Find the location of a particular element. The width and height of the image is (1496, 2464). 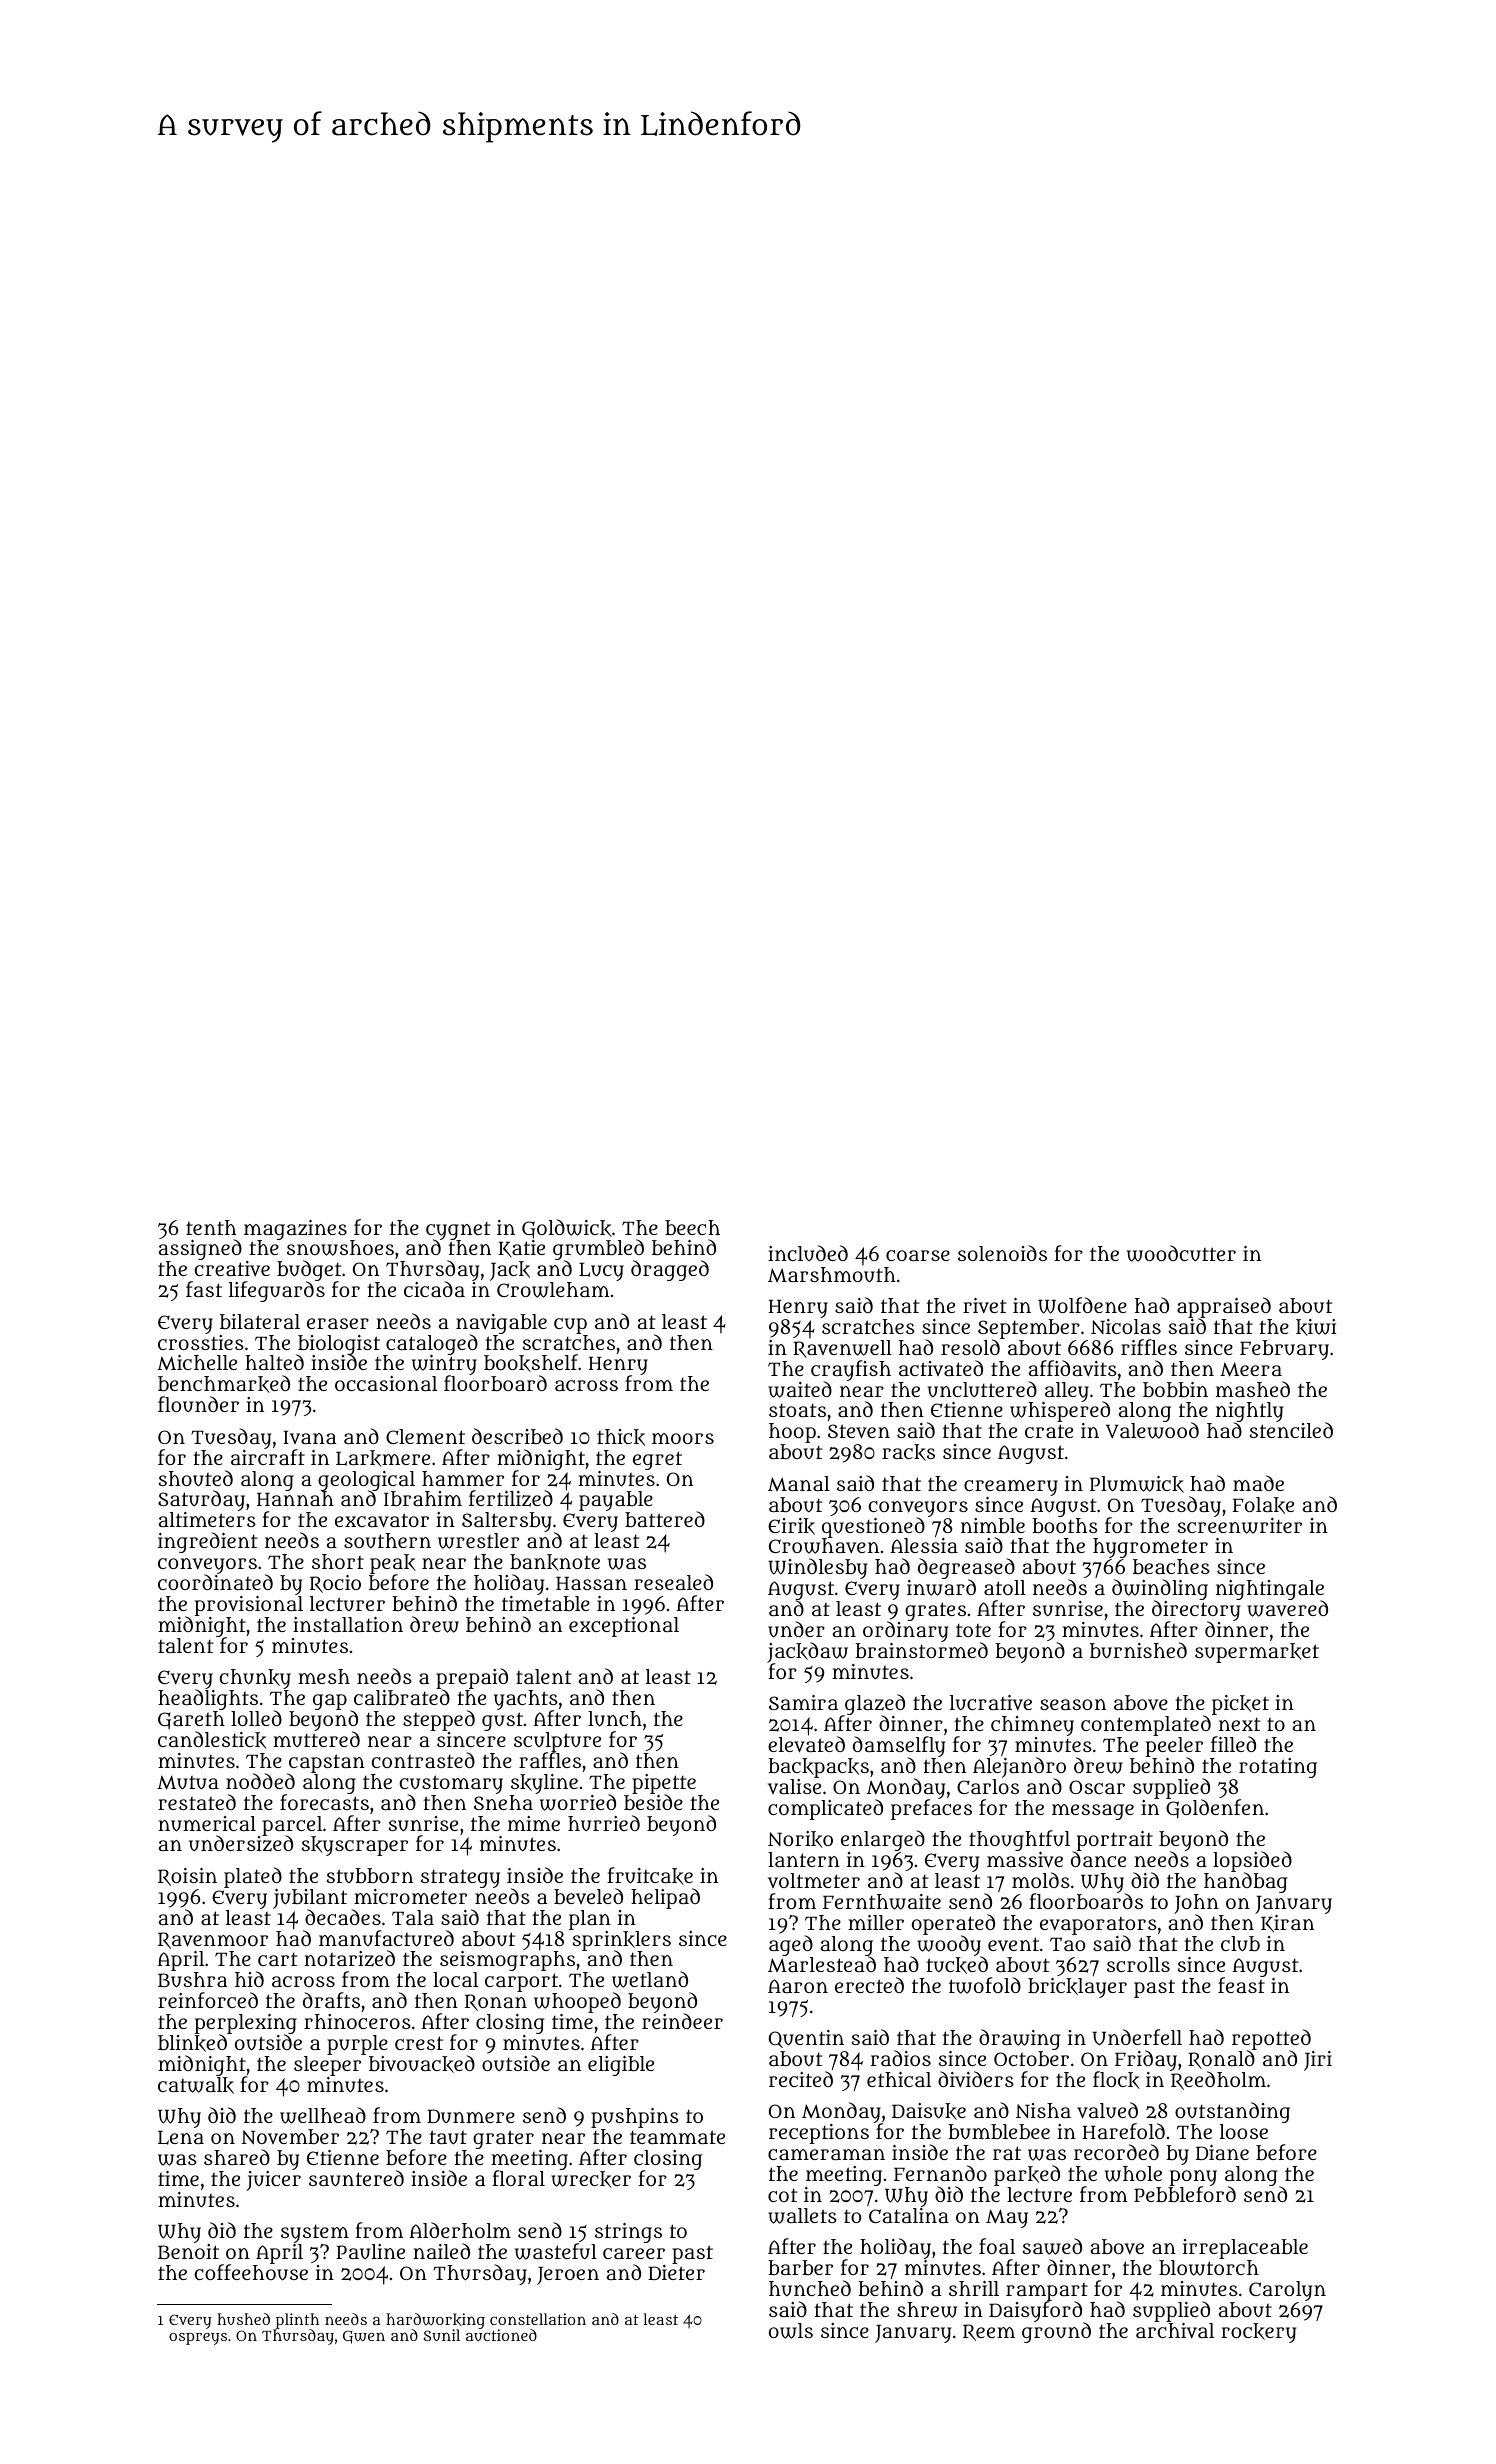

Michelle is located at coordinates (197, 1363).
